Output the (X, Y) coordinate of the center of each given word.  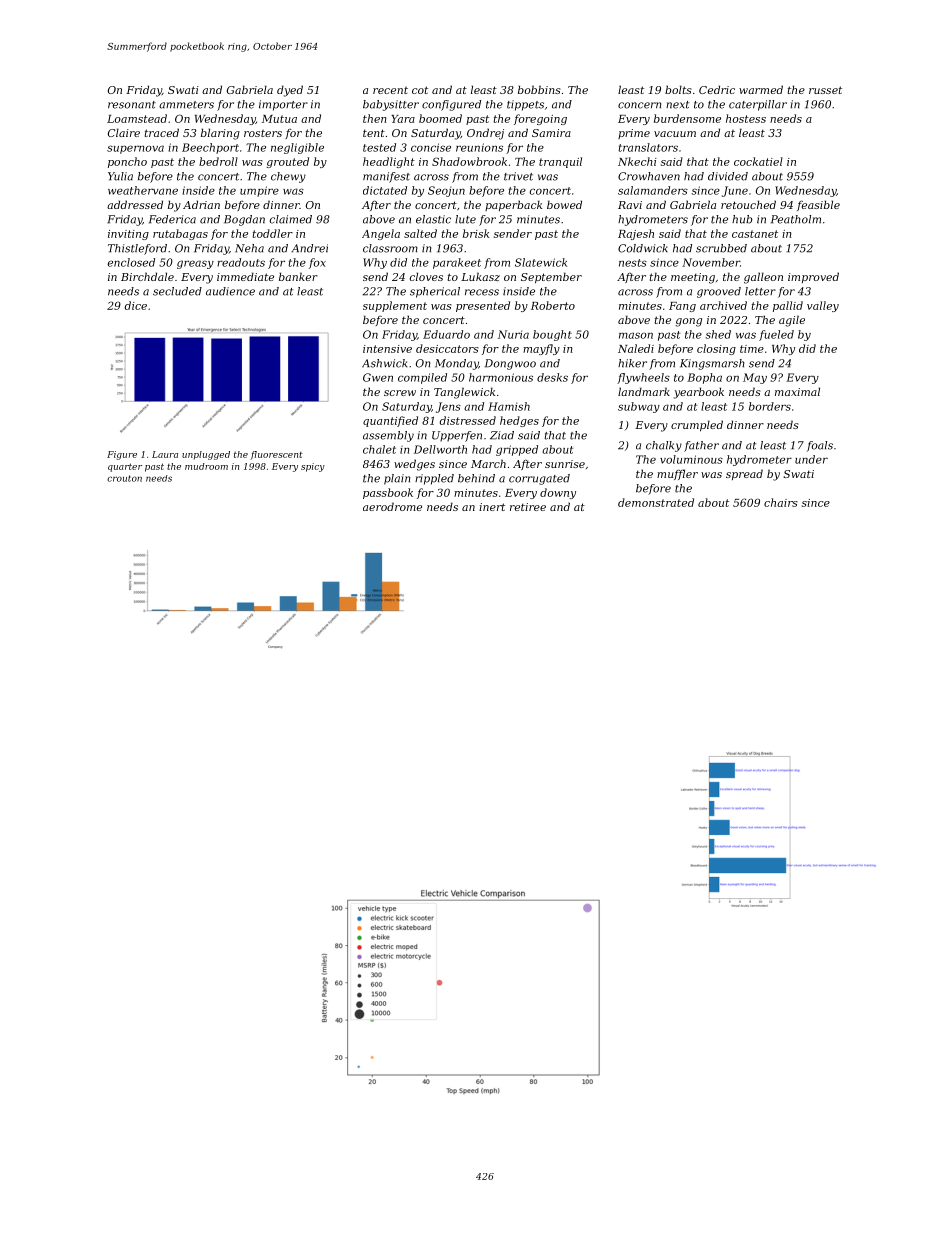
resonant (132, 105)
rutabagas (180, 234)
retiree (528, 507)
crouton (124, 478)
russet (825, 90)
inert (492, 507)
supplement (395, 306)
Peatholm (796, 219)
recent (390, 90)
